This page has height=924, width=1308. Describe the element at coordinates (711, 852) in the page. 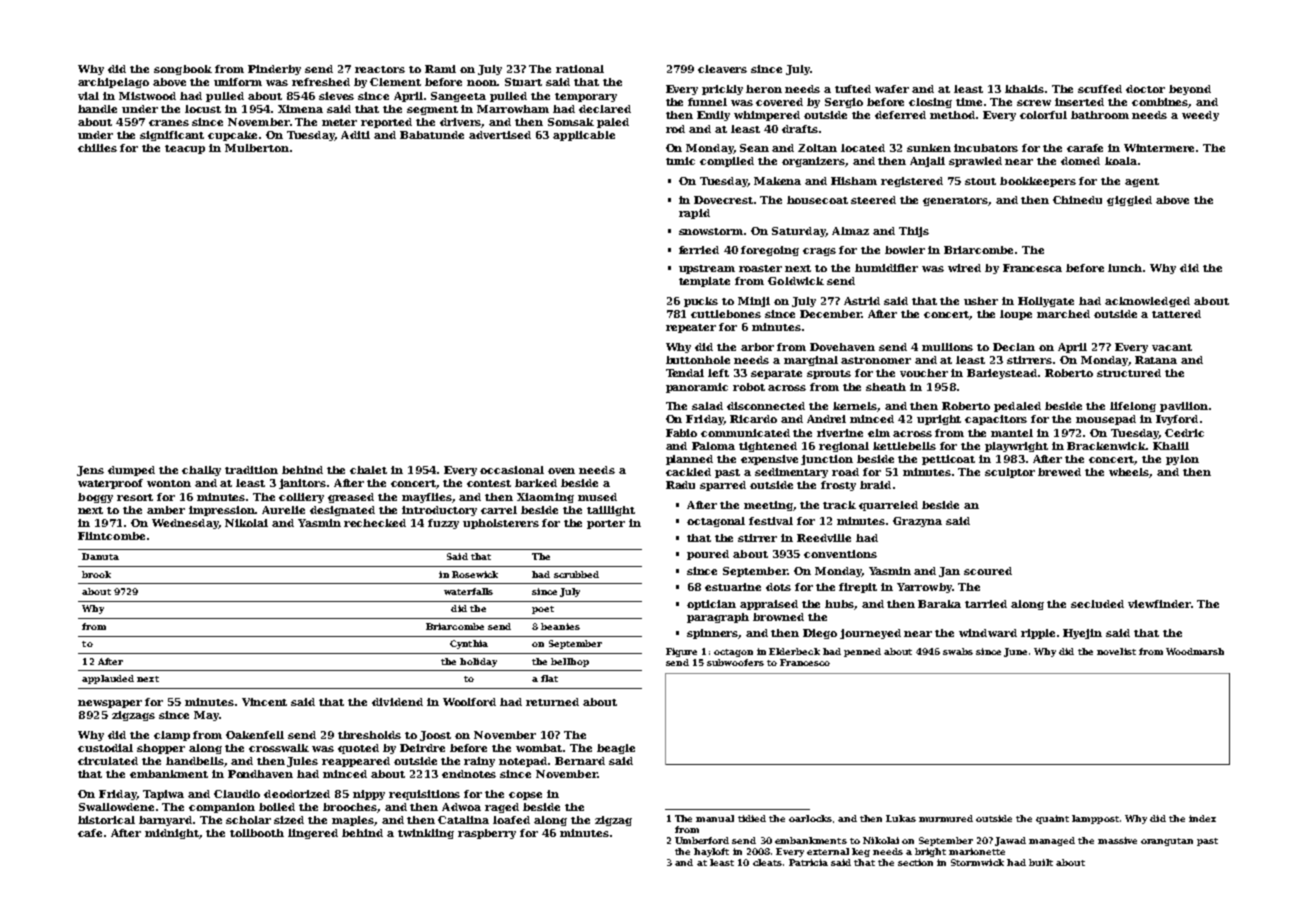

I see `hayloft` at that location.
